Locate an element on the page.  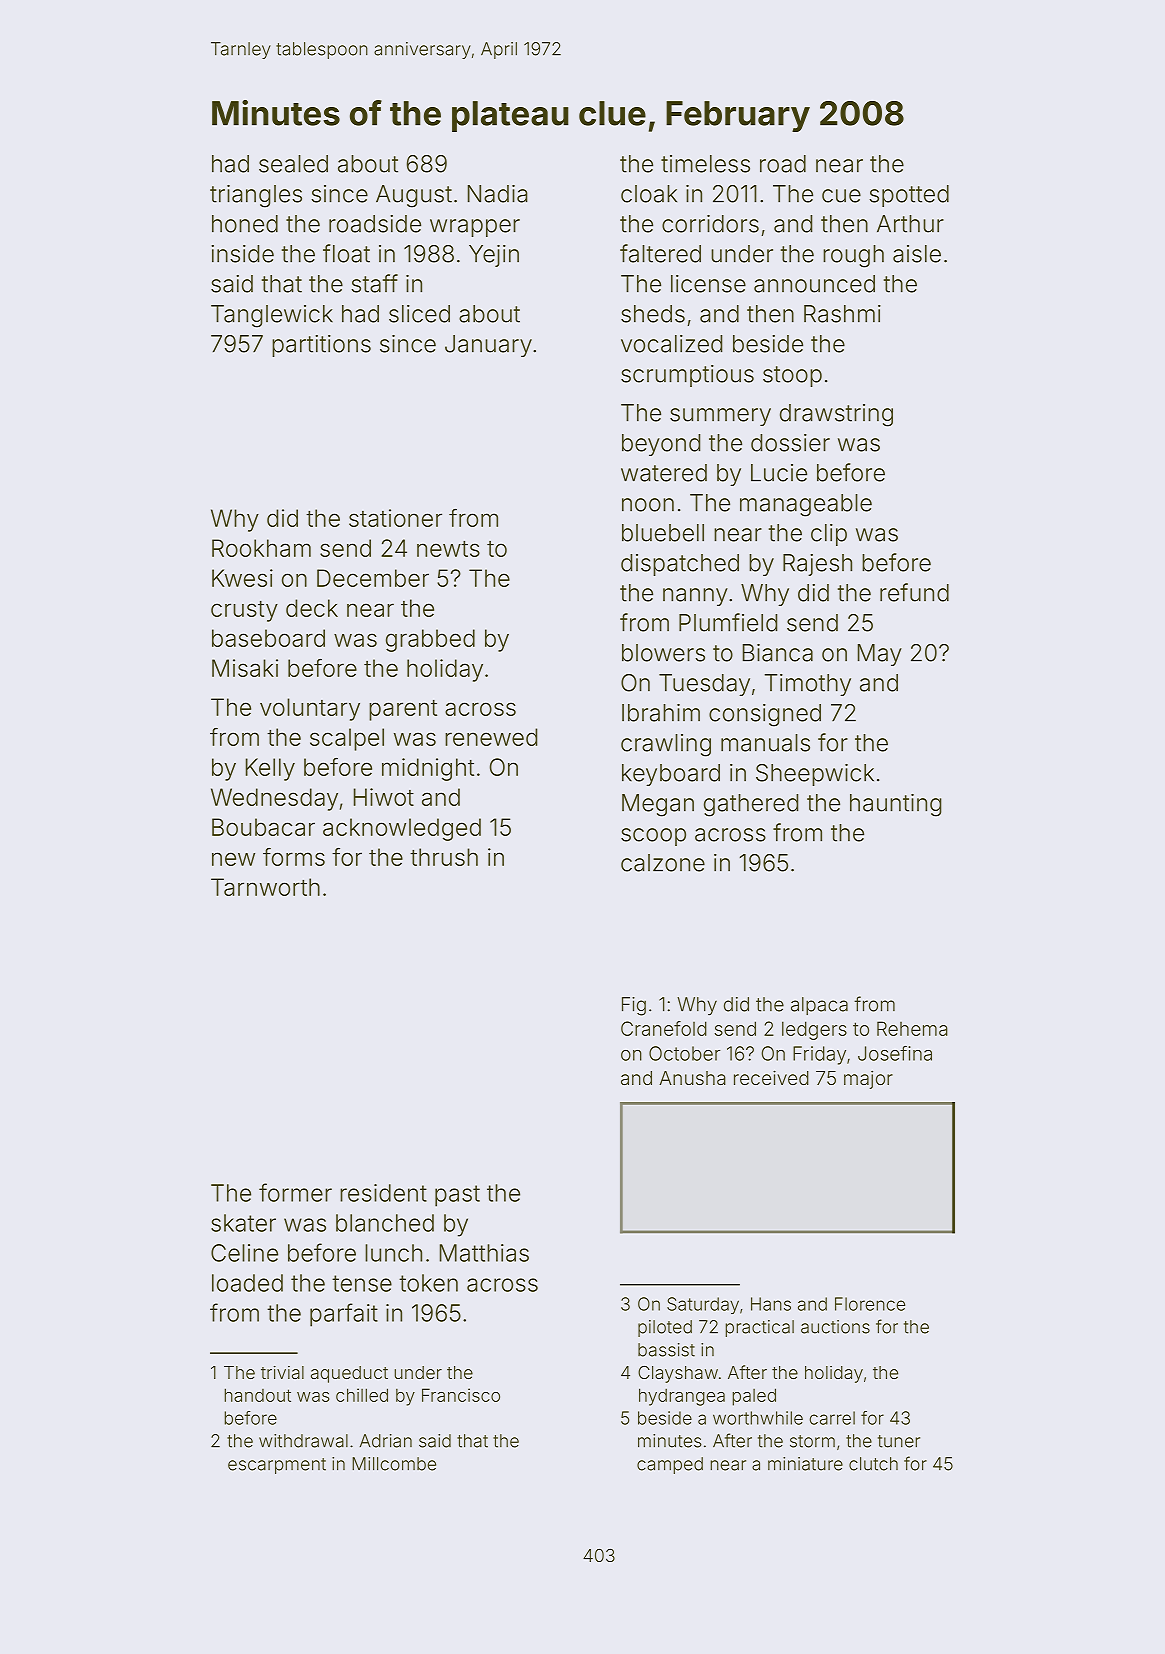
Tarnworth is located at coordinates (265, 887).
